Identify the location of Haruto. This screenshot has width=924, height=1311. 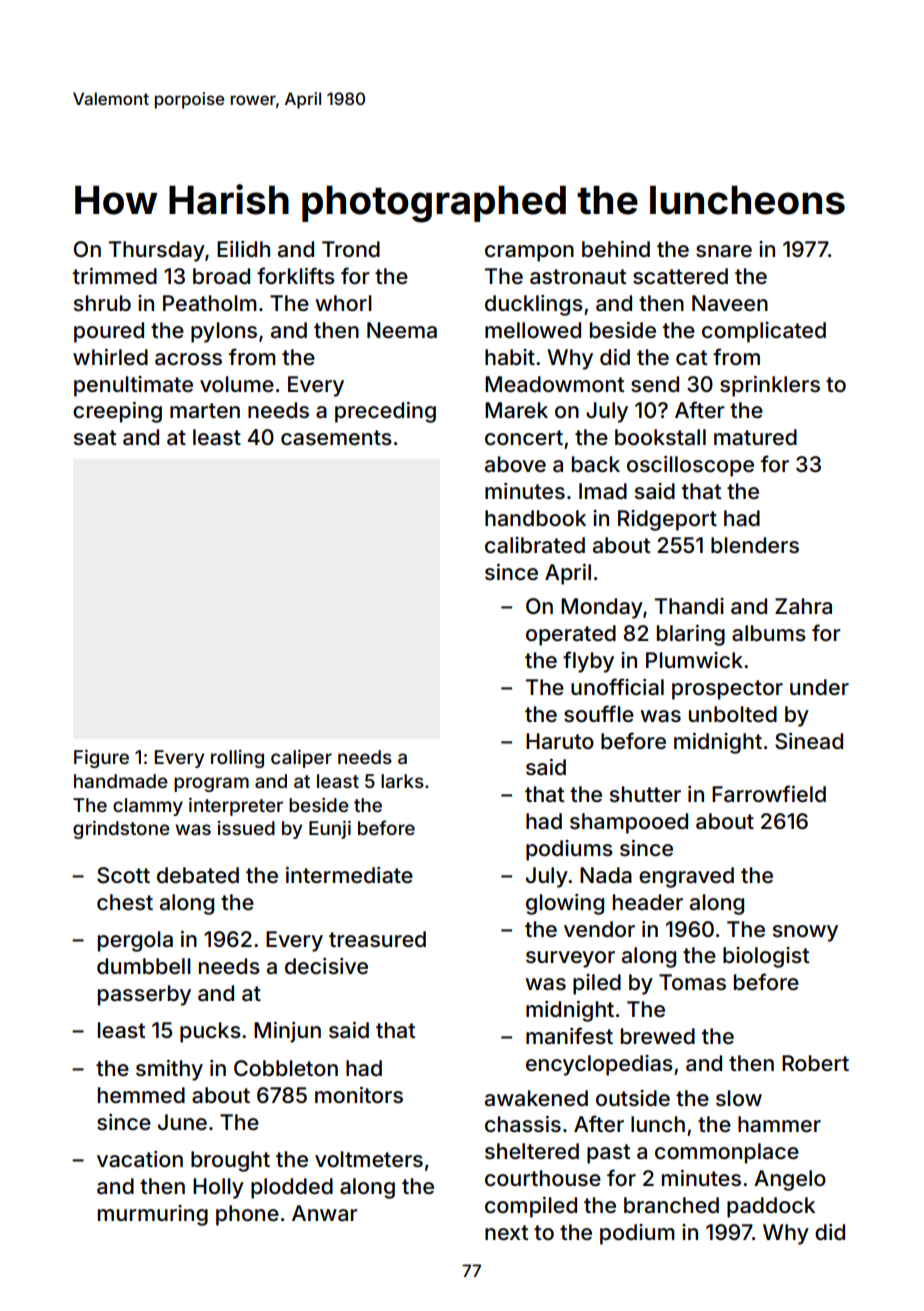
(560, 741).
